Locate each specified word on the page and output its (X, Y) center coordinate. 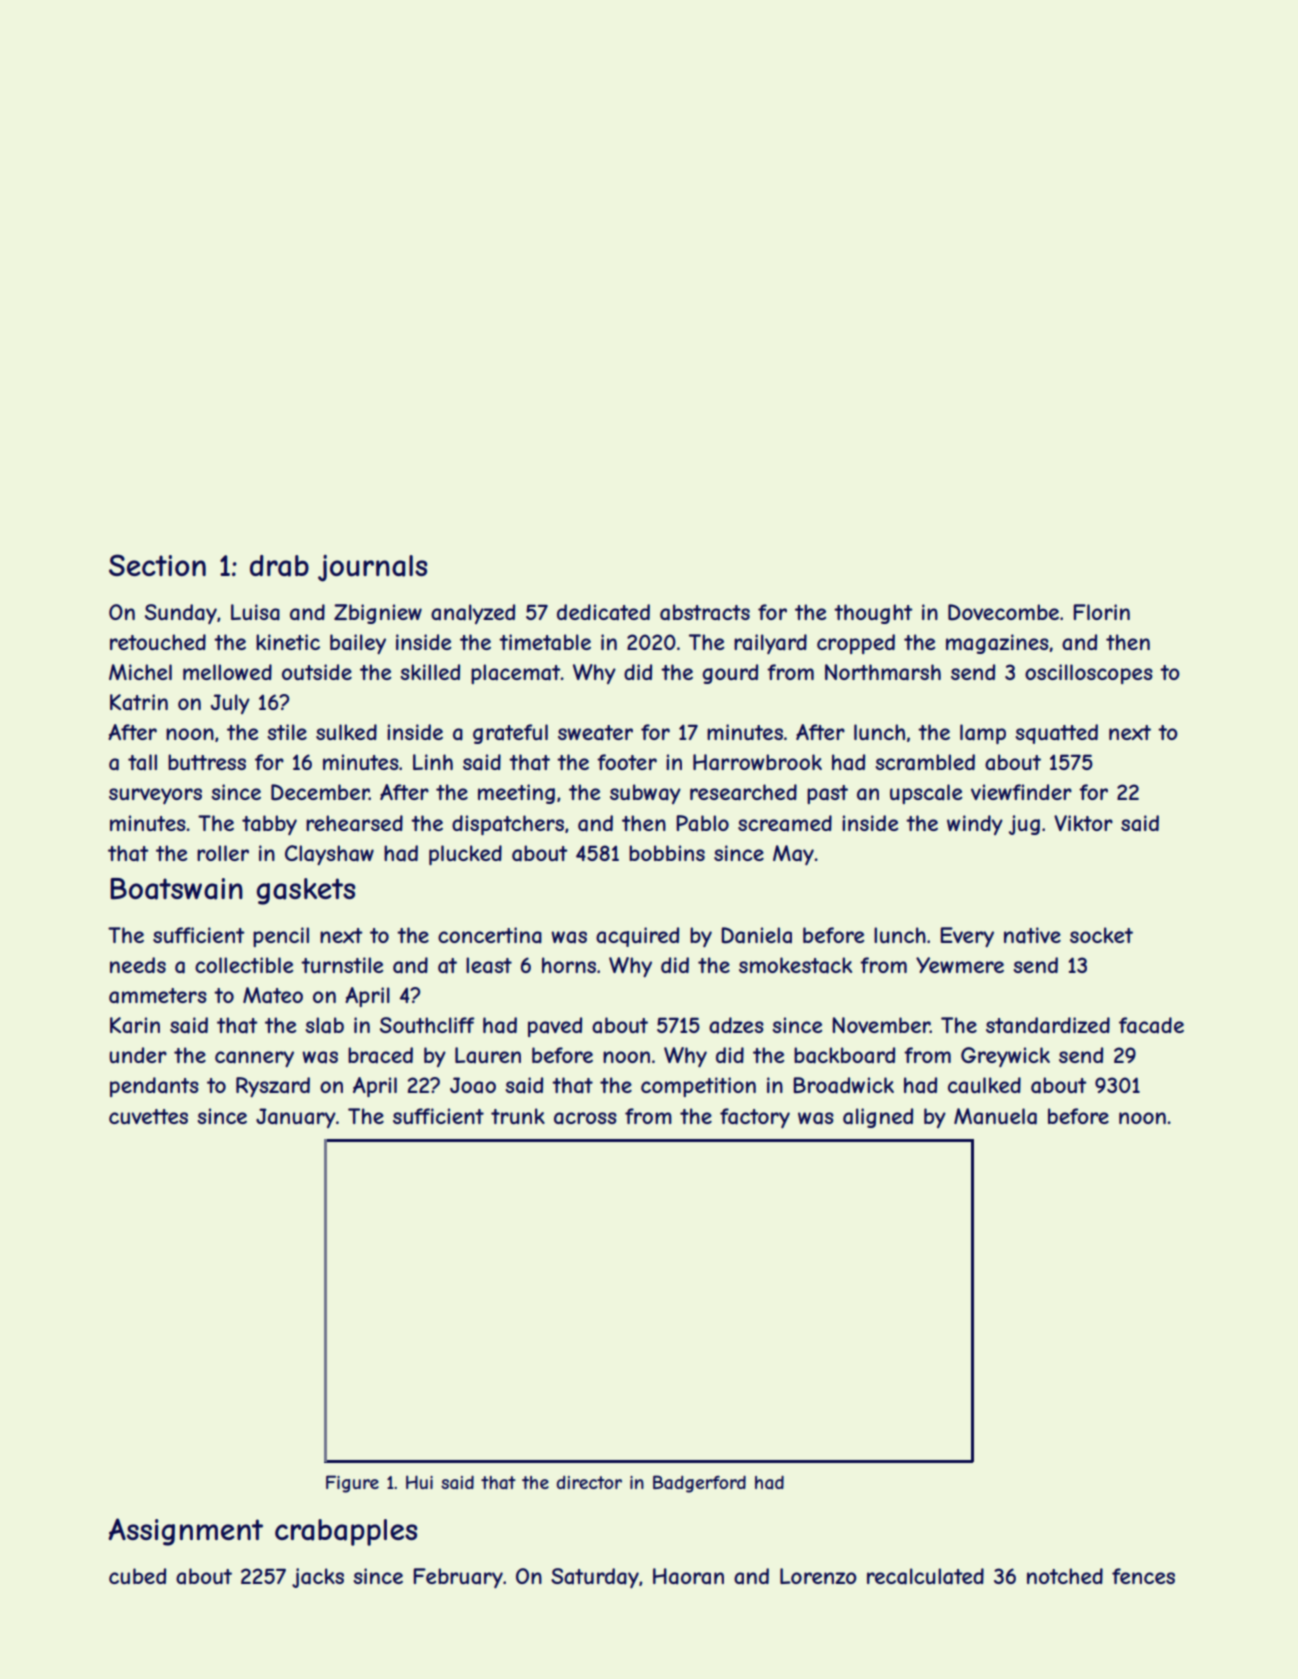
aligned (878, 1118)
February (458, 1578)
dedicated (603, 612)
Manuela (995, 1116)
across (585, 1118)
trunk (518, 1116)
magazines (997, 644)
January (296, 1118)
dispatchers (508, 825)
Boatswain (176, 889)
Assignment (185, 1532)
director (589, 1482)
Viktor (1083, 823)
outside (317, 672)
